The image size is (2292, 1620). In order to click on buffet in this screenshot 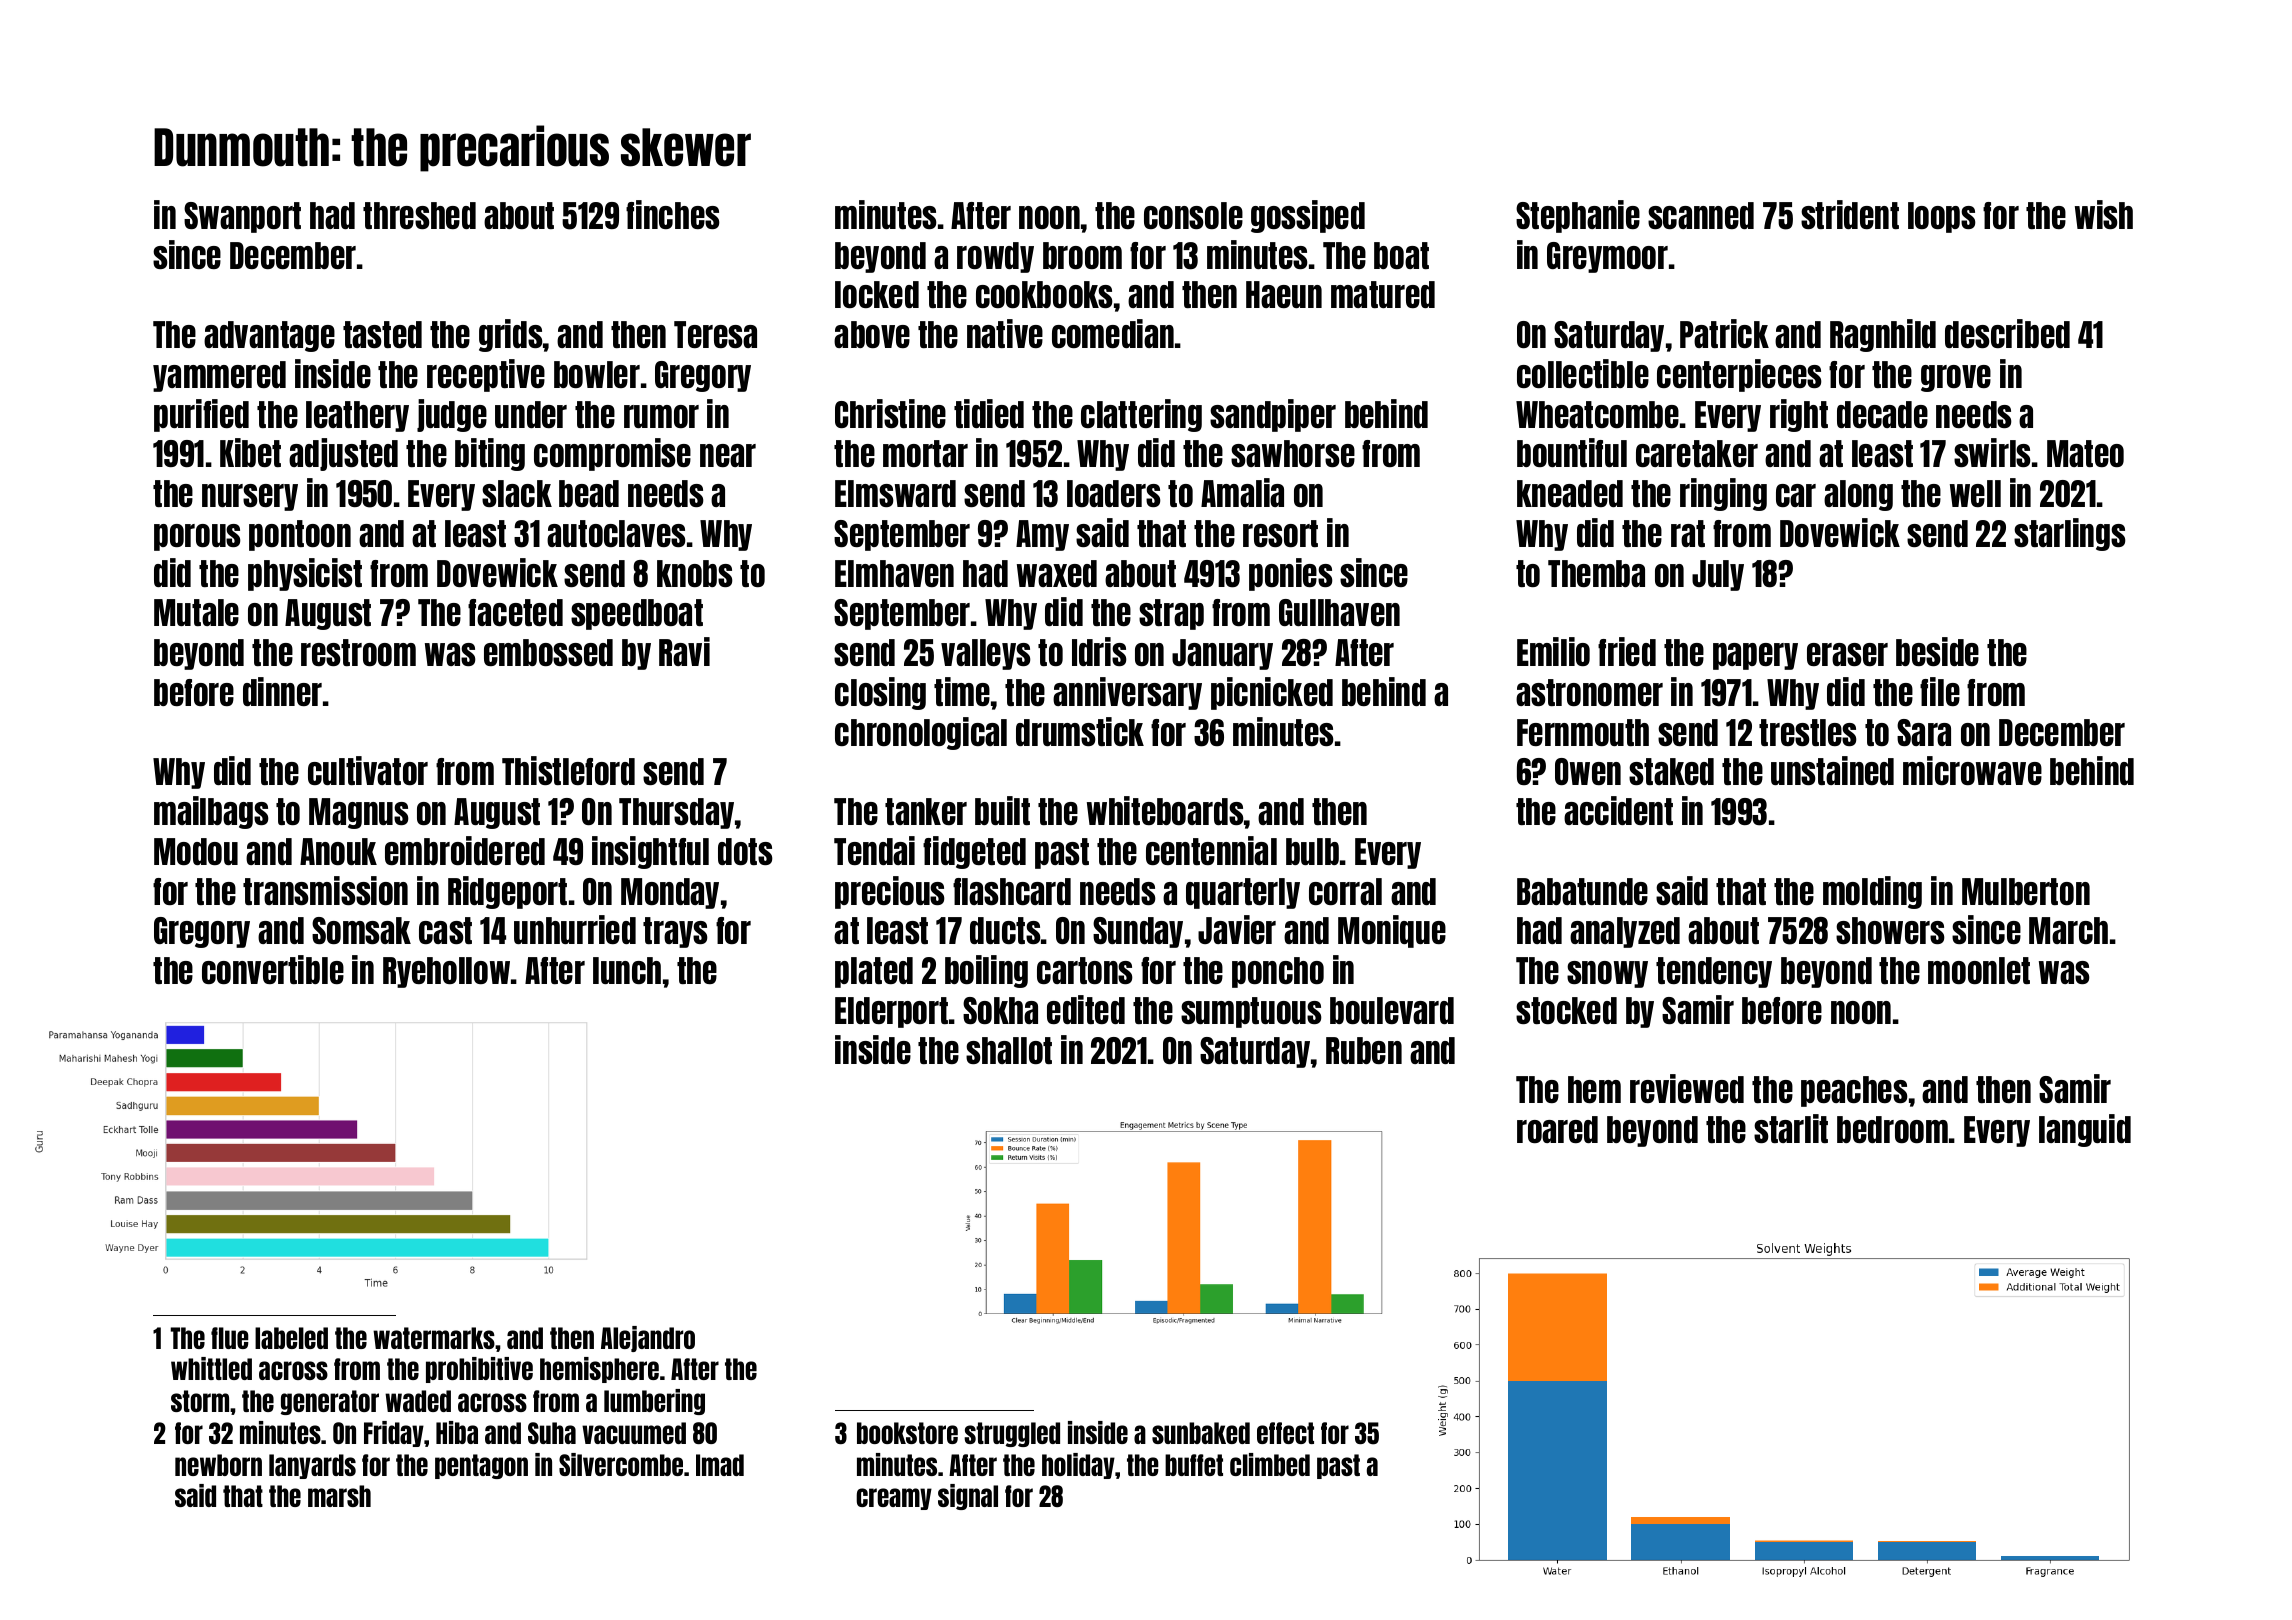, I will do `click(1194, 1465)`.
